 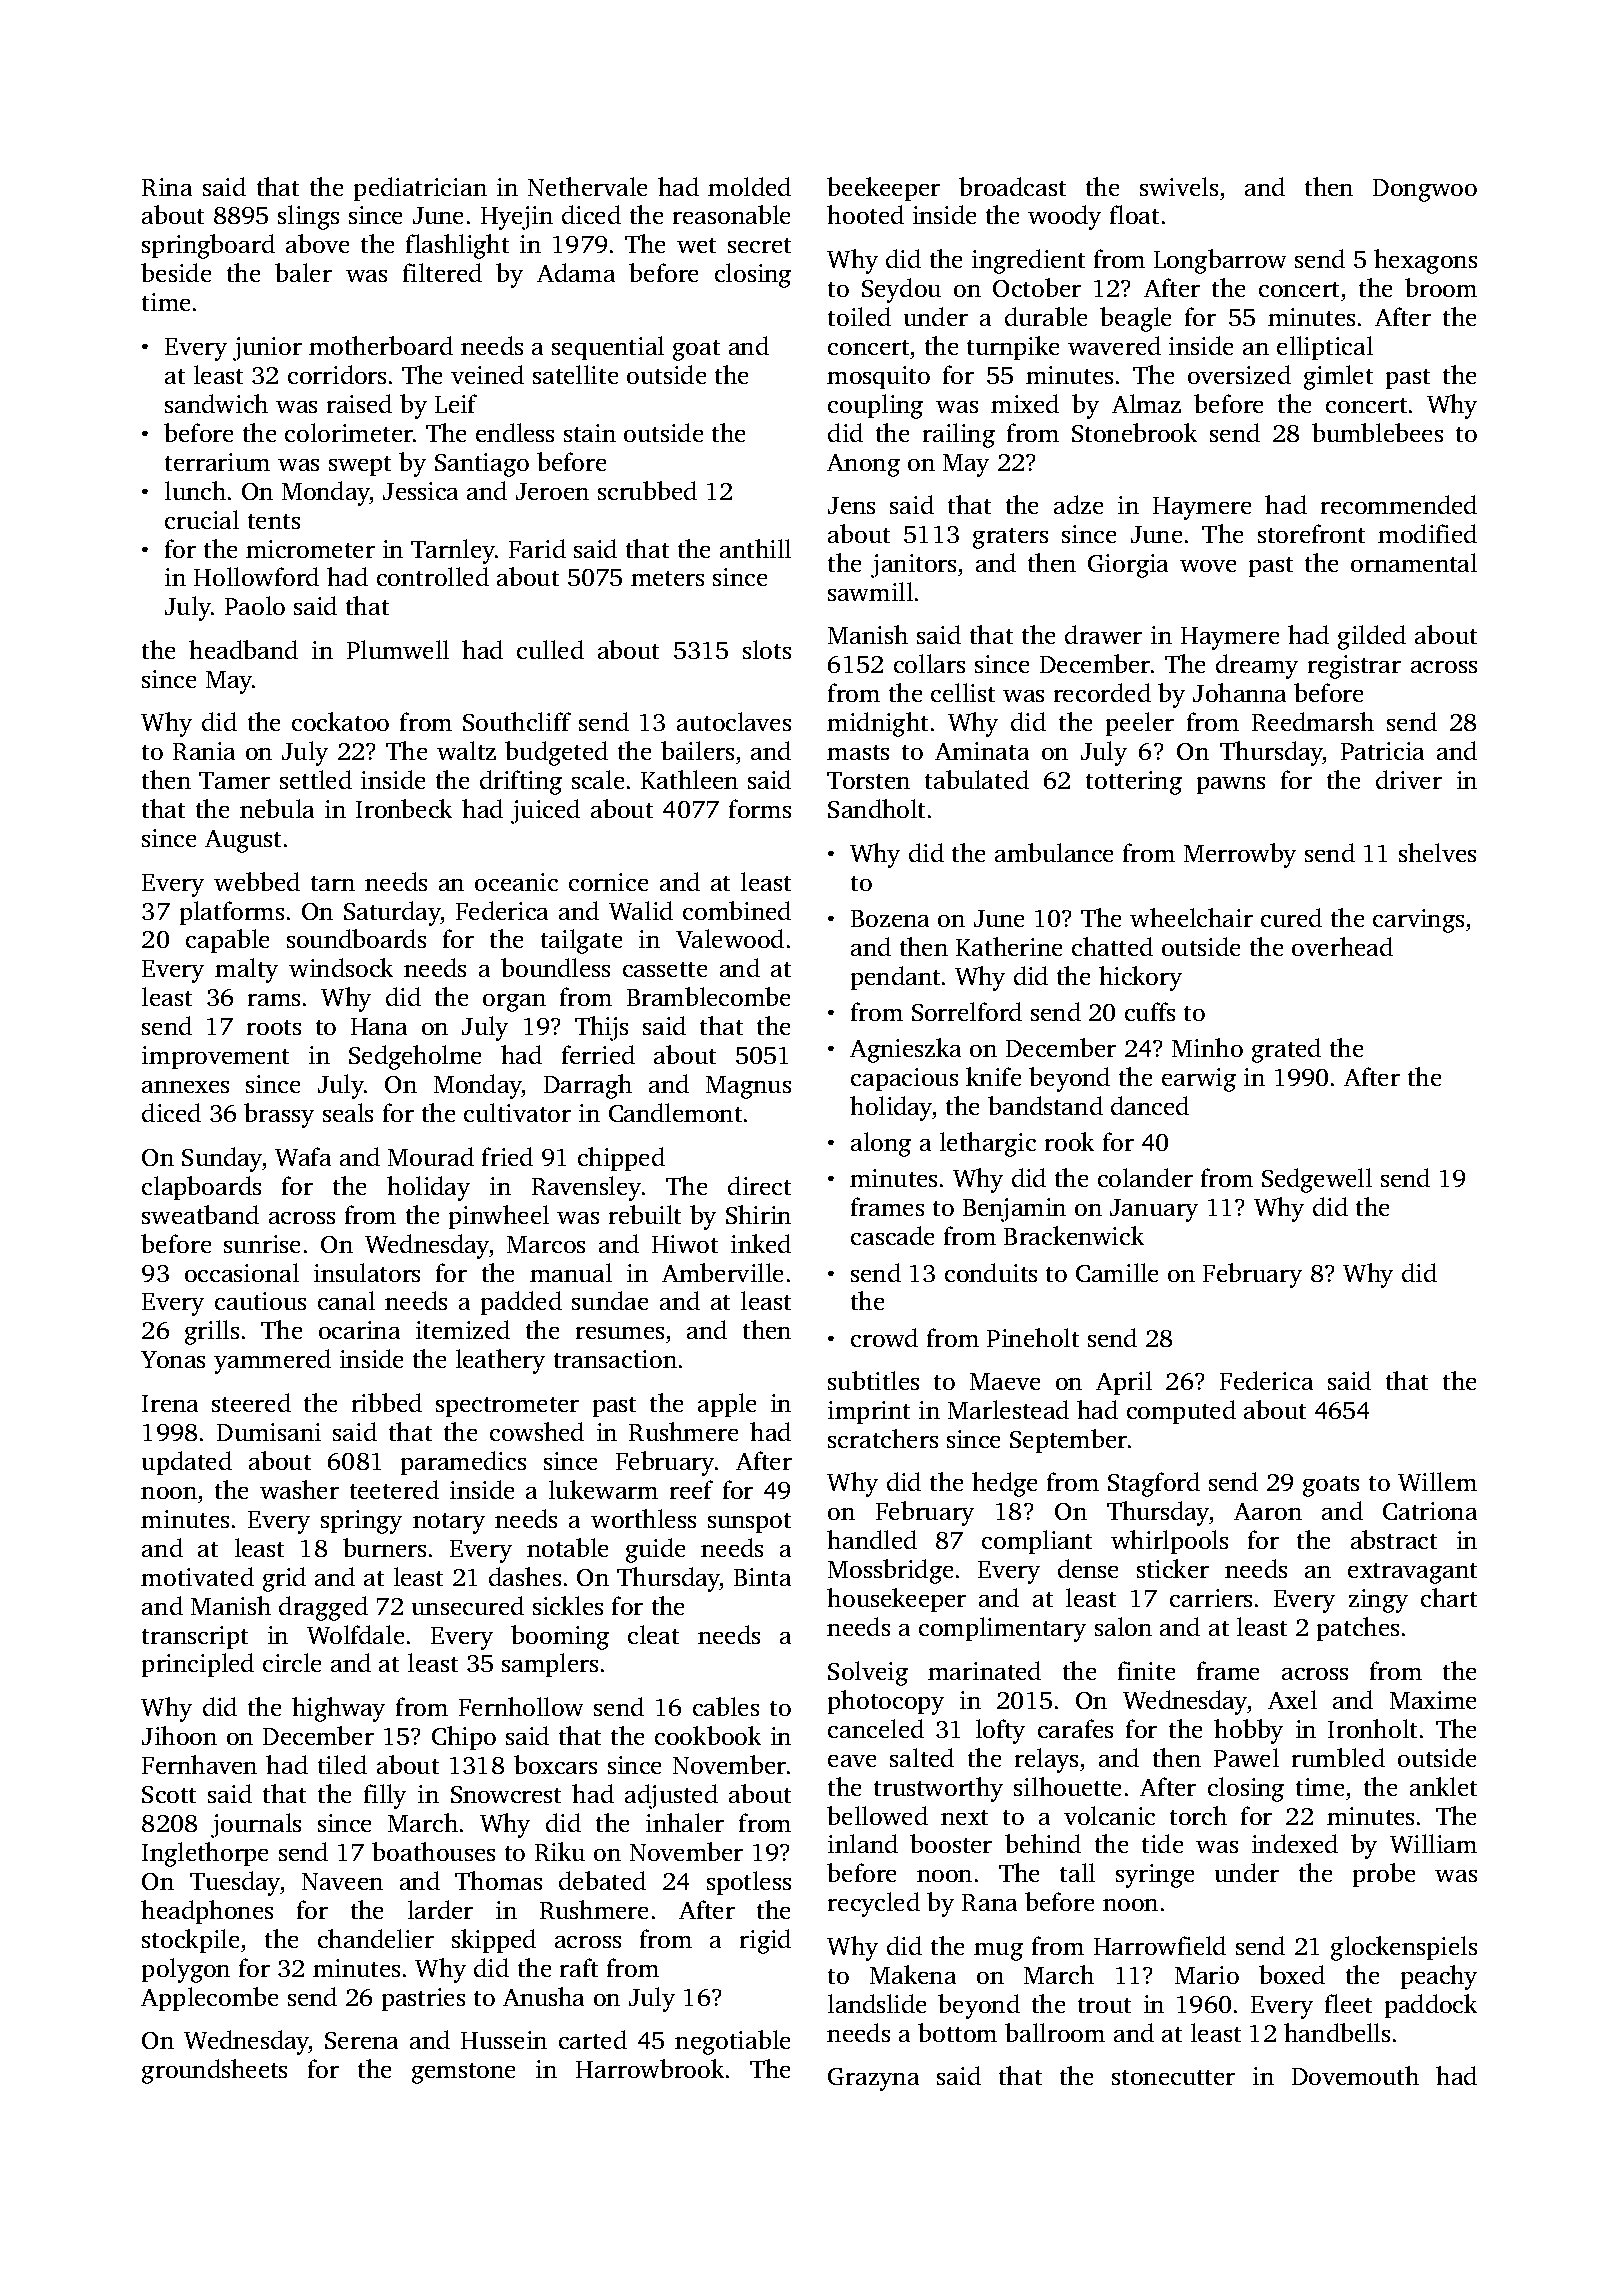 What do you see at coordinates (420, 189) in the document?
I see `pediatrician` at bounding box center [420, 189].
